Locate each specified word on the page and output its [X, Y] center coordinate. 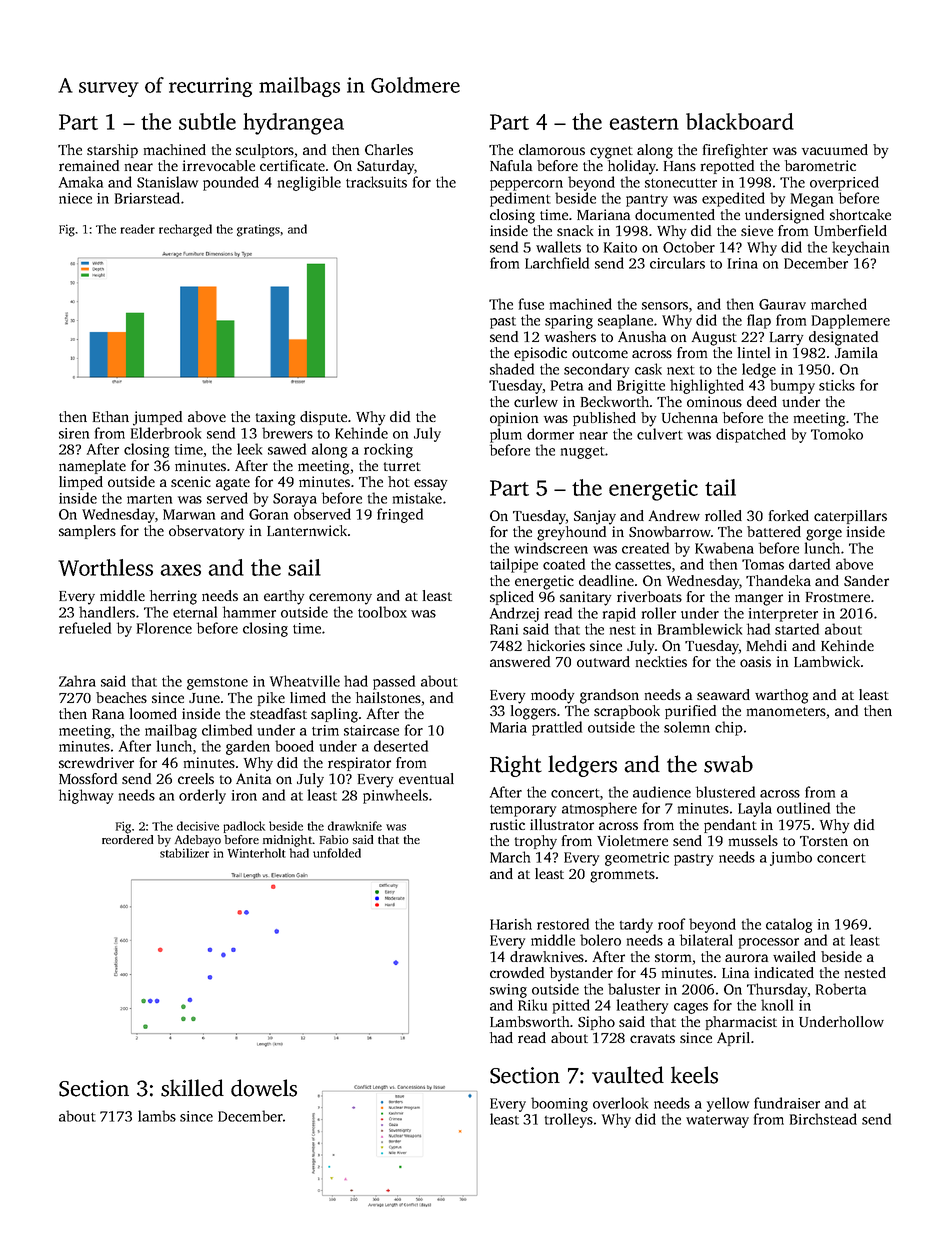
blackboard [740, 121]
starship [112, 151]
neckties [661, 661]
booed [294, 746]
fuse [531, 304]
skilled [192, 1088]
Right [516, 766]
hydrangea [293, 124]
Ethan [111, 416]
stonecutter [681, 183]
